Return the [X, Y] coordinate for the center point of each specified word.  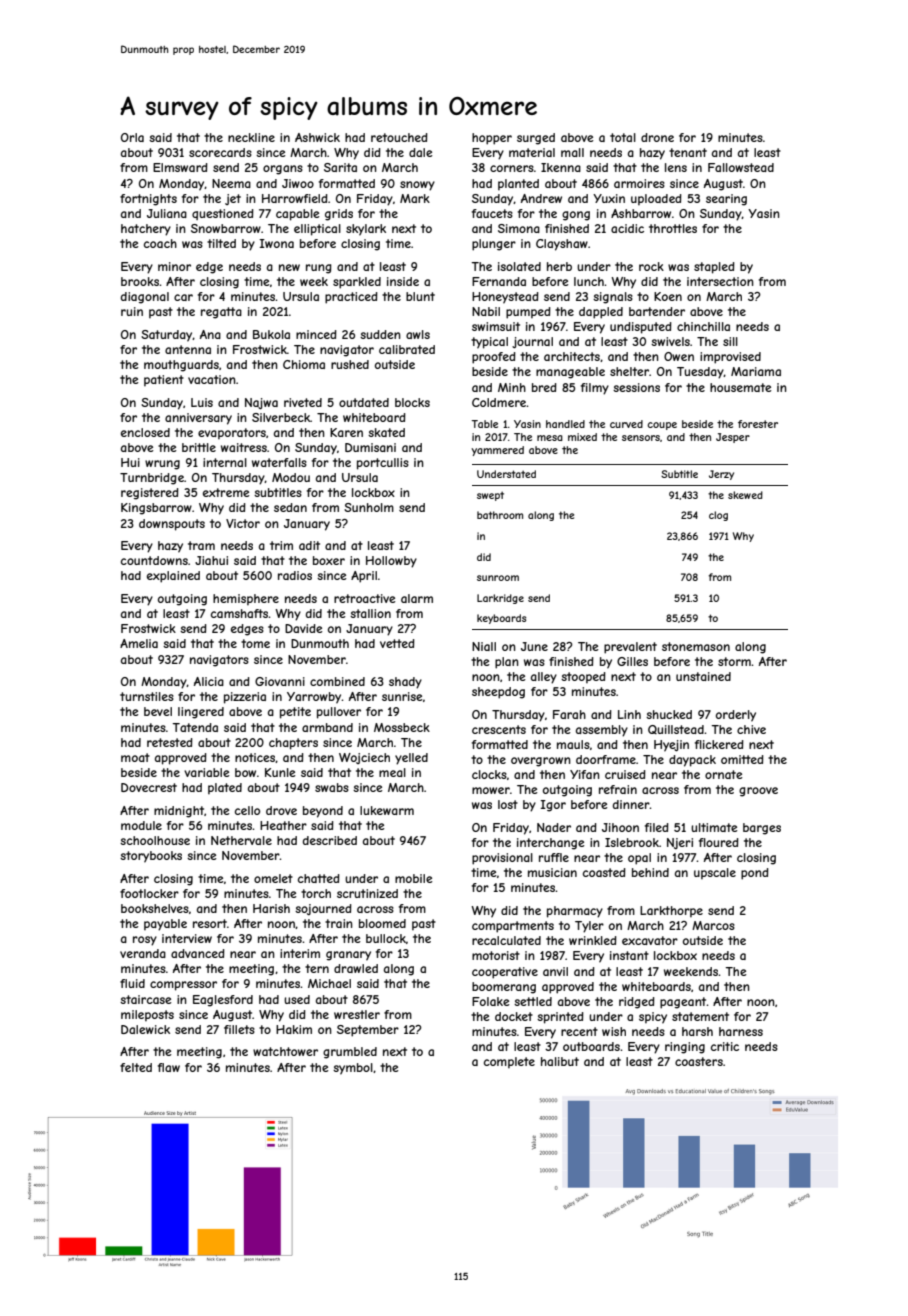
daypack [692, 761]
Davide [303, 628]
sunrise [402, 696]
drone [657, 137]
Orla [132, 137]
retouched [399, 137]
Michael [329, 983]
